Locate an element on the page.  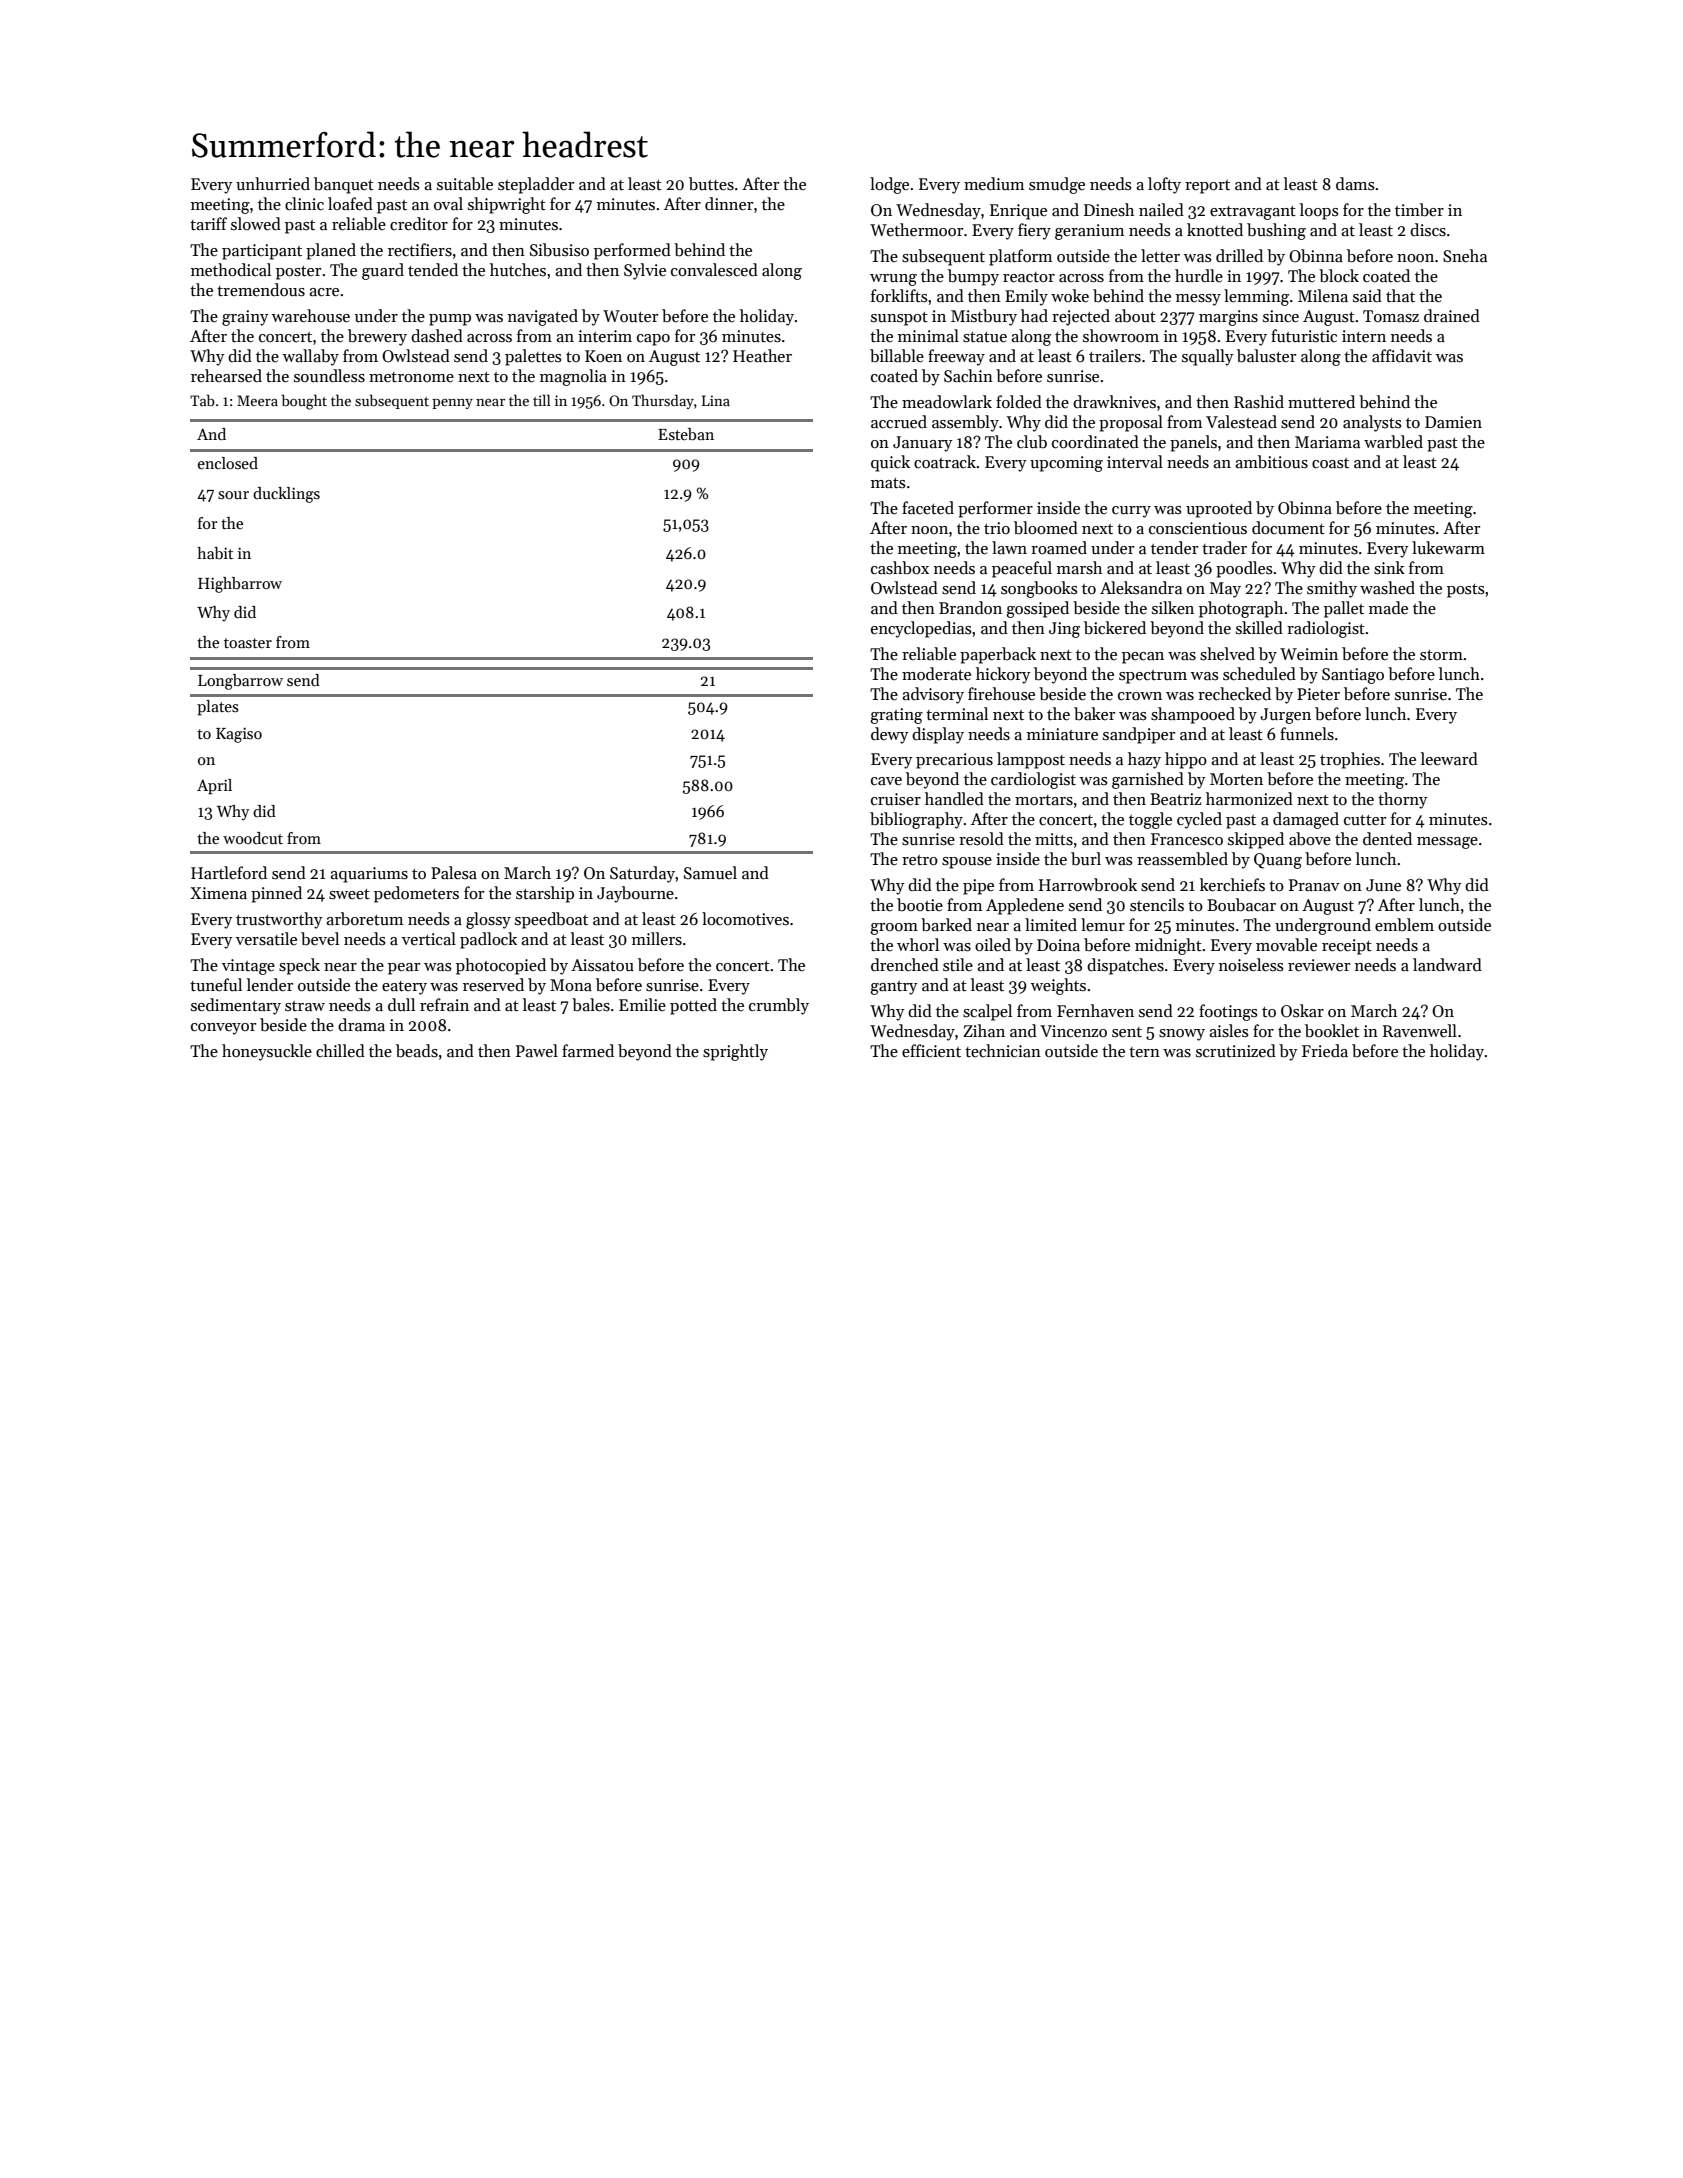
poodles is located at coordinates (1244, 569).
